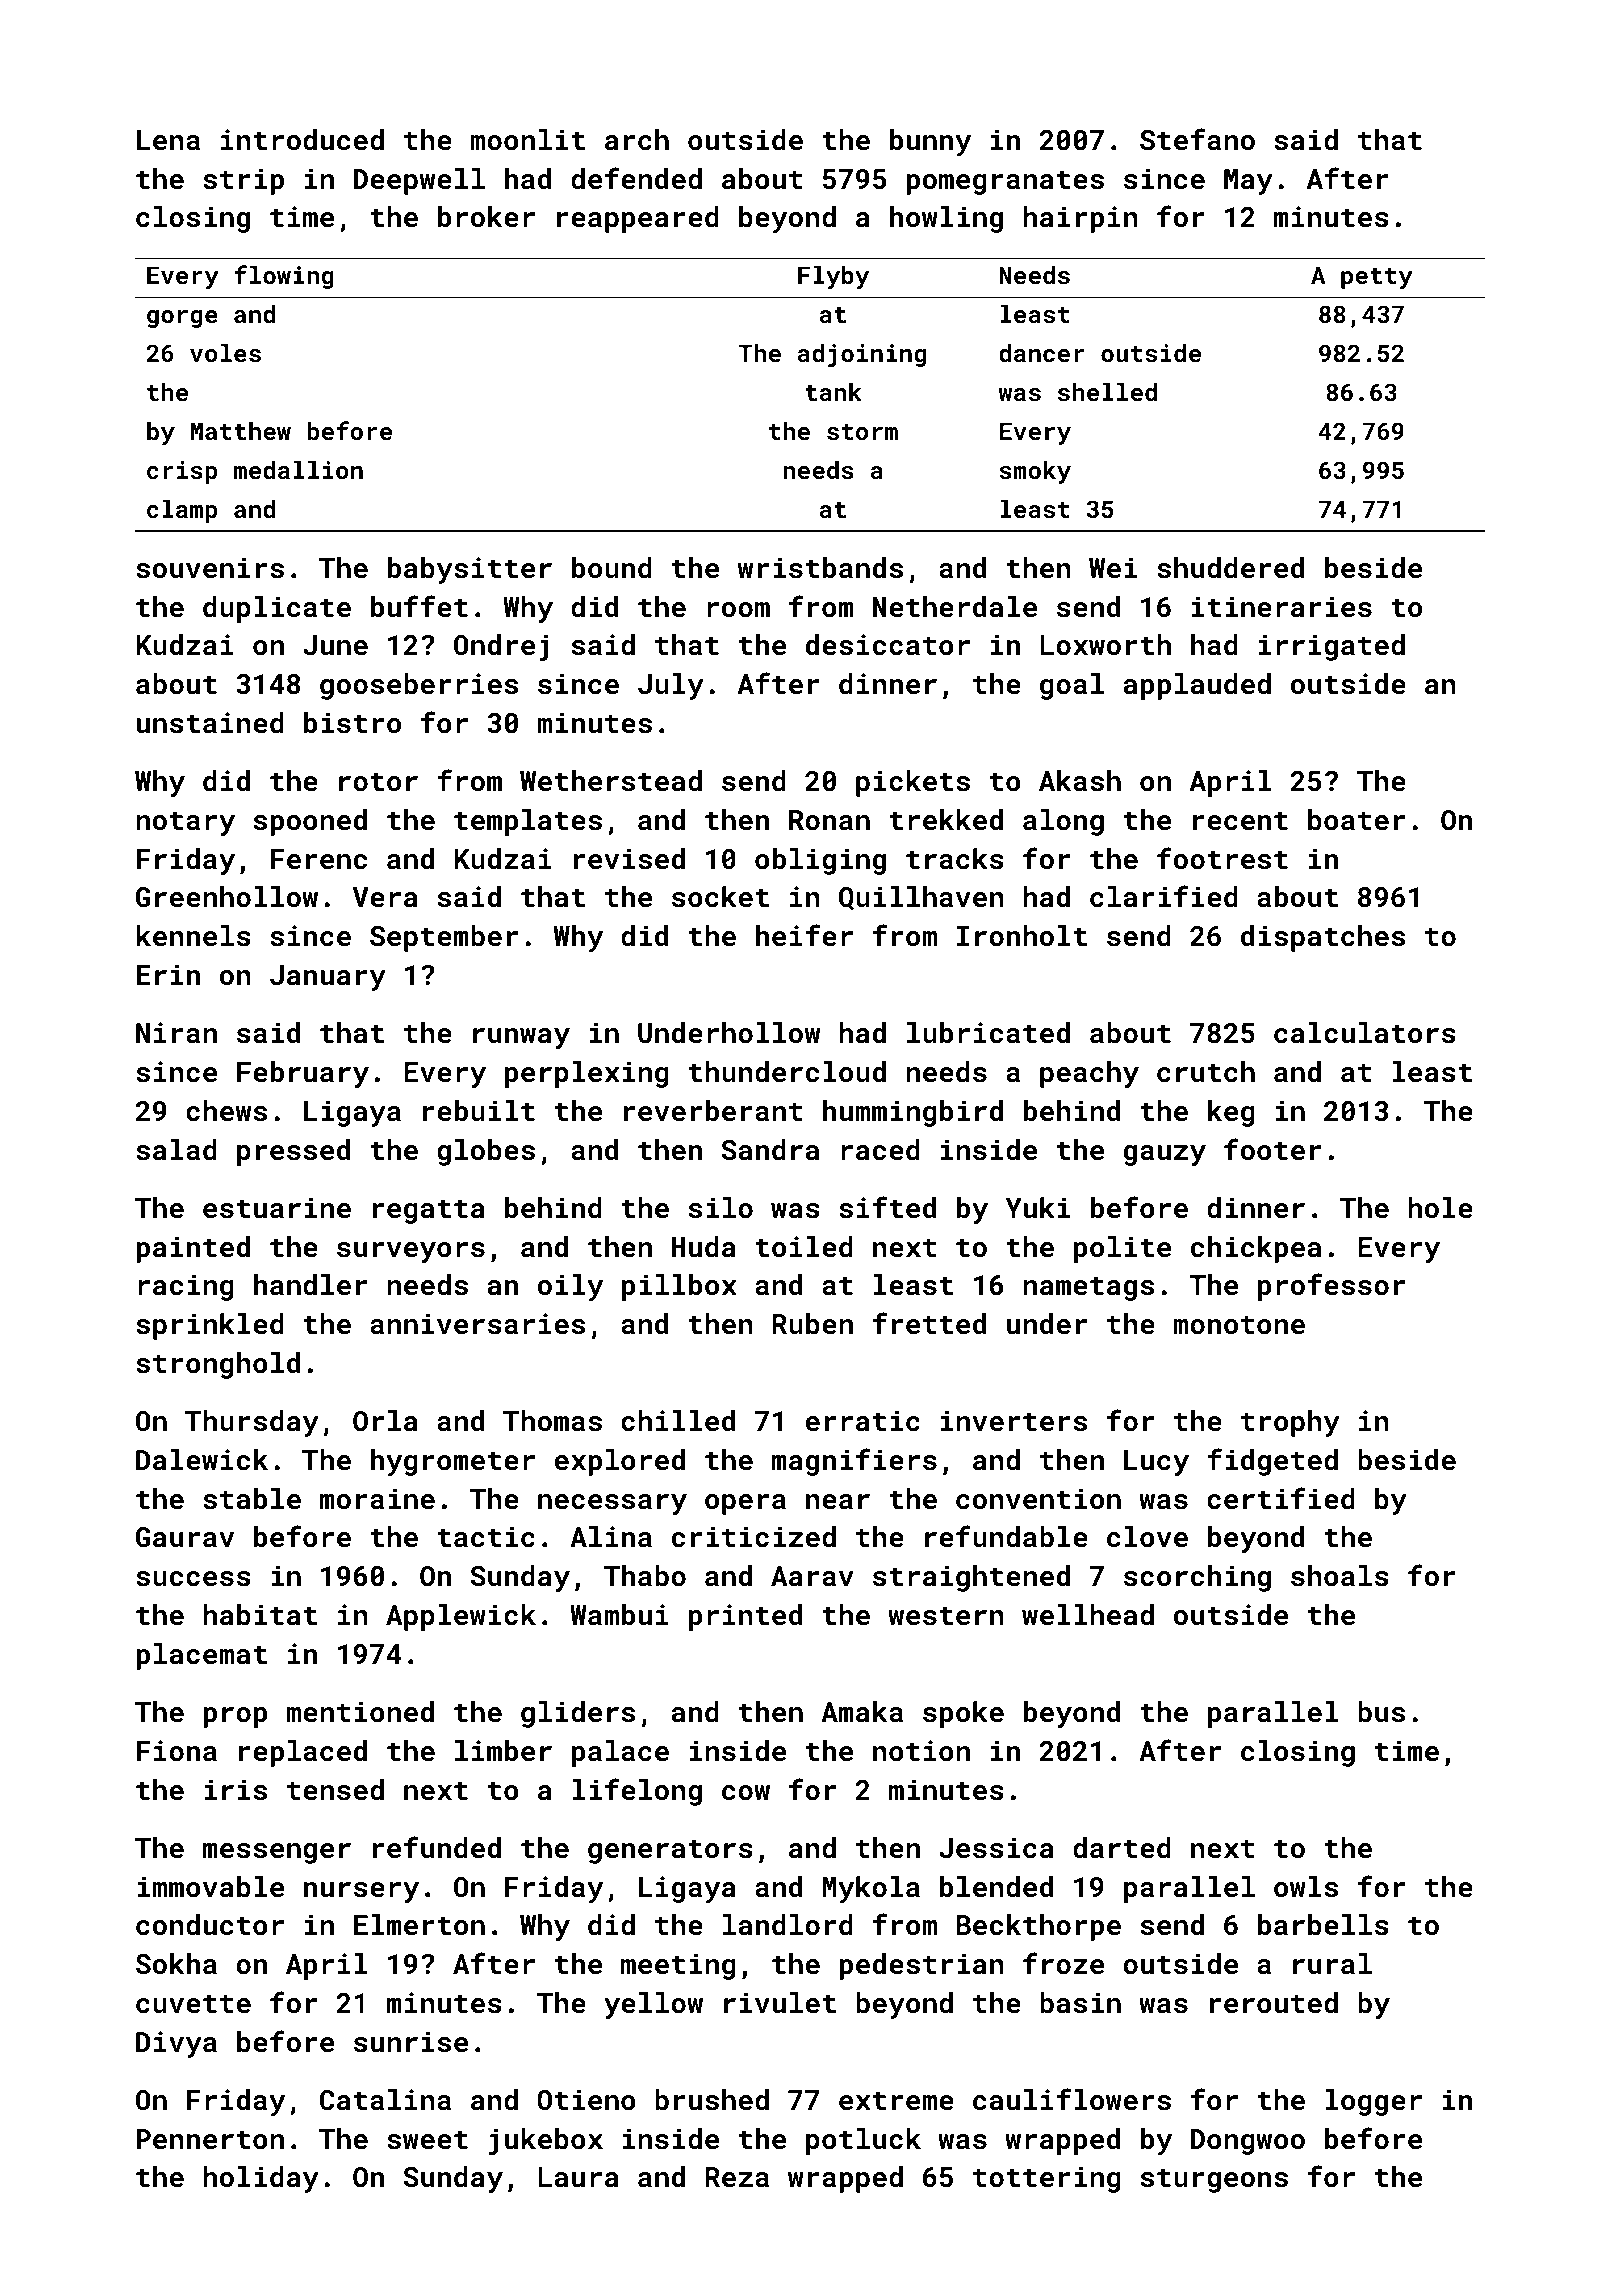 The width and height of the screenshot is (1620, 2292). What do you see at coordinates (863, 2141) in the screenshot?
I see `potluck` at bounding box center [863, 2141].
